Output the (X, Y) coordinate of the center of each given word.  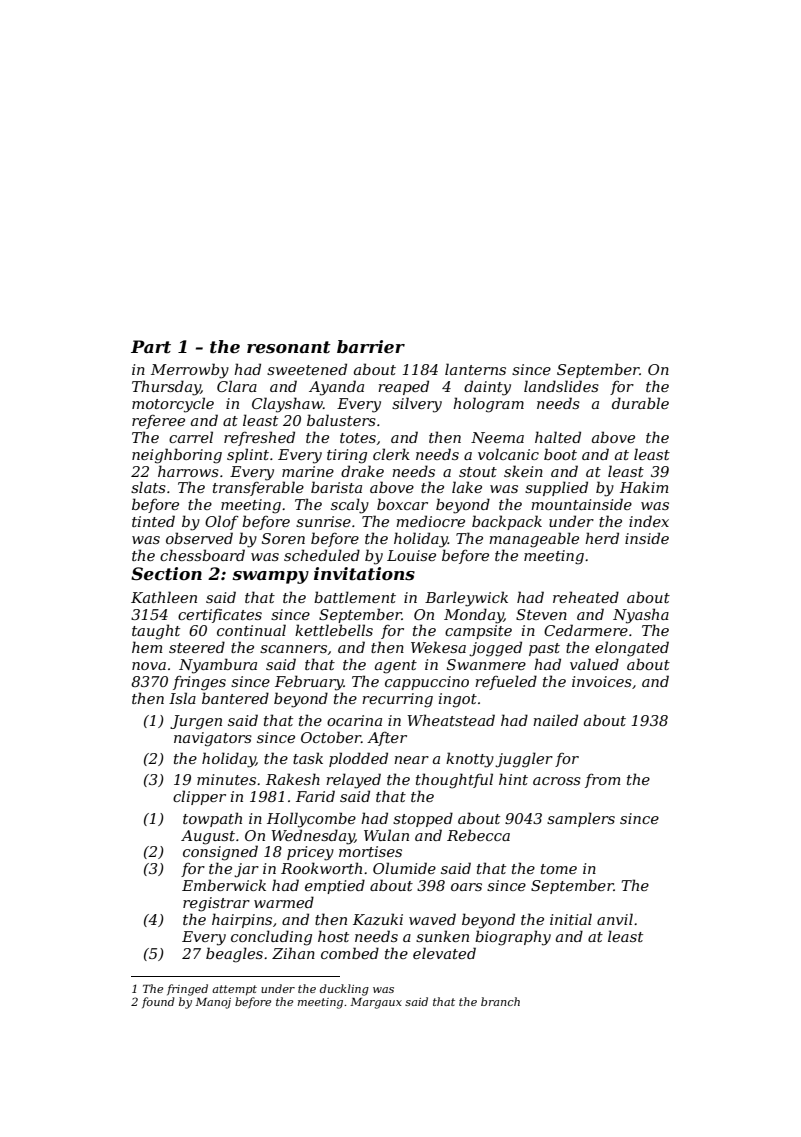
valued (594, 664)
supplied (556, 488)
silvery (417, 405)
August (208, 837)
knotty (470, 760)
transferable (258, 488)
